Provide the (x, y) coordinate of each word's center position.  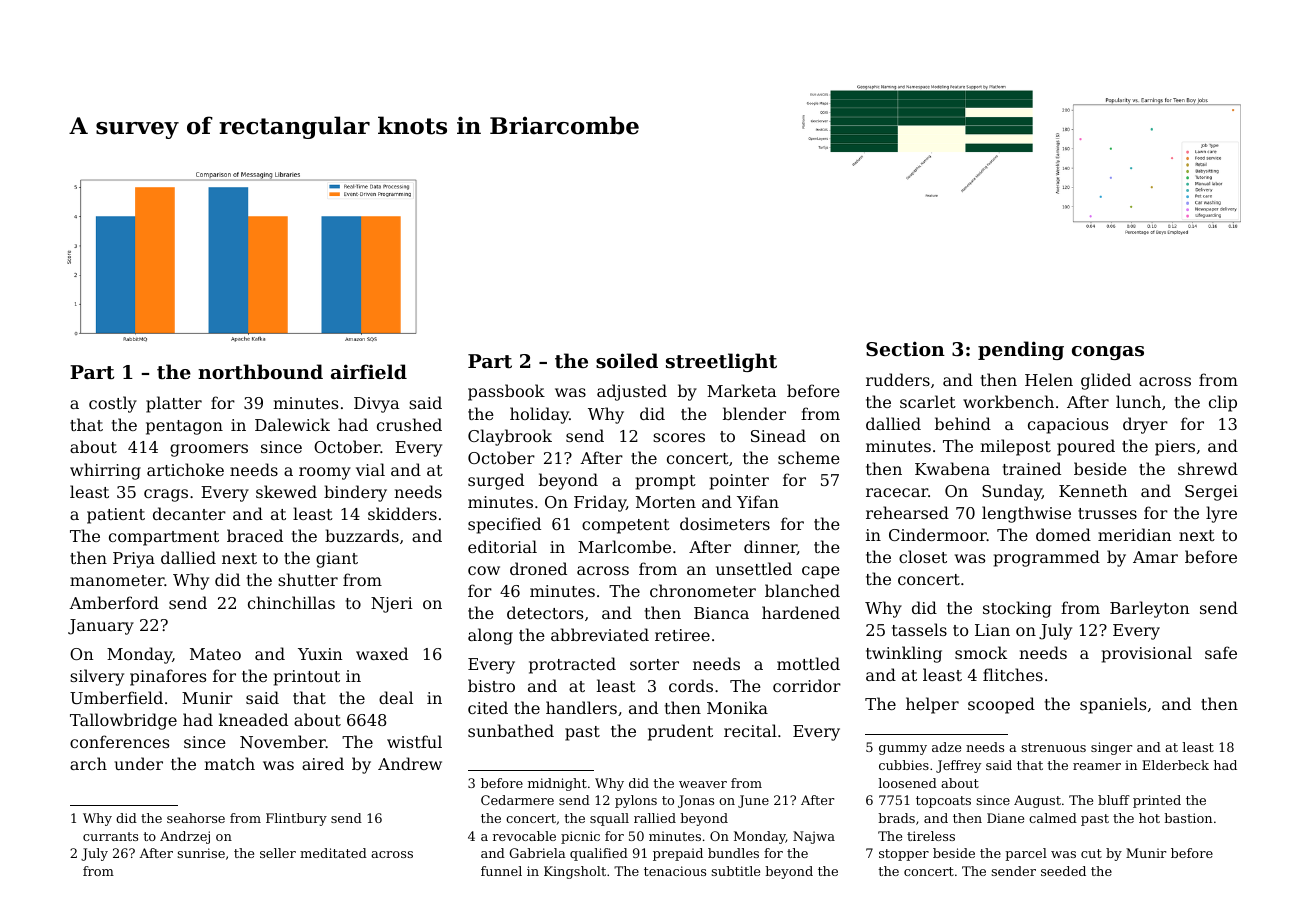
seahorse (196, 818)
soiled (627, 360)
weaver (703, 784)
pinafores (168, 677)
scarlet (928, 401)
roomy (325, 473)
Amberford (114, 602)
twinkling (904, 654)
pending (1021, 350)
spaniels (1113, 705)
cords (691, 685)
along (490, 636)
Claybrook (510, 437)
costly (113, 404)
